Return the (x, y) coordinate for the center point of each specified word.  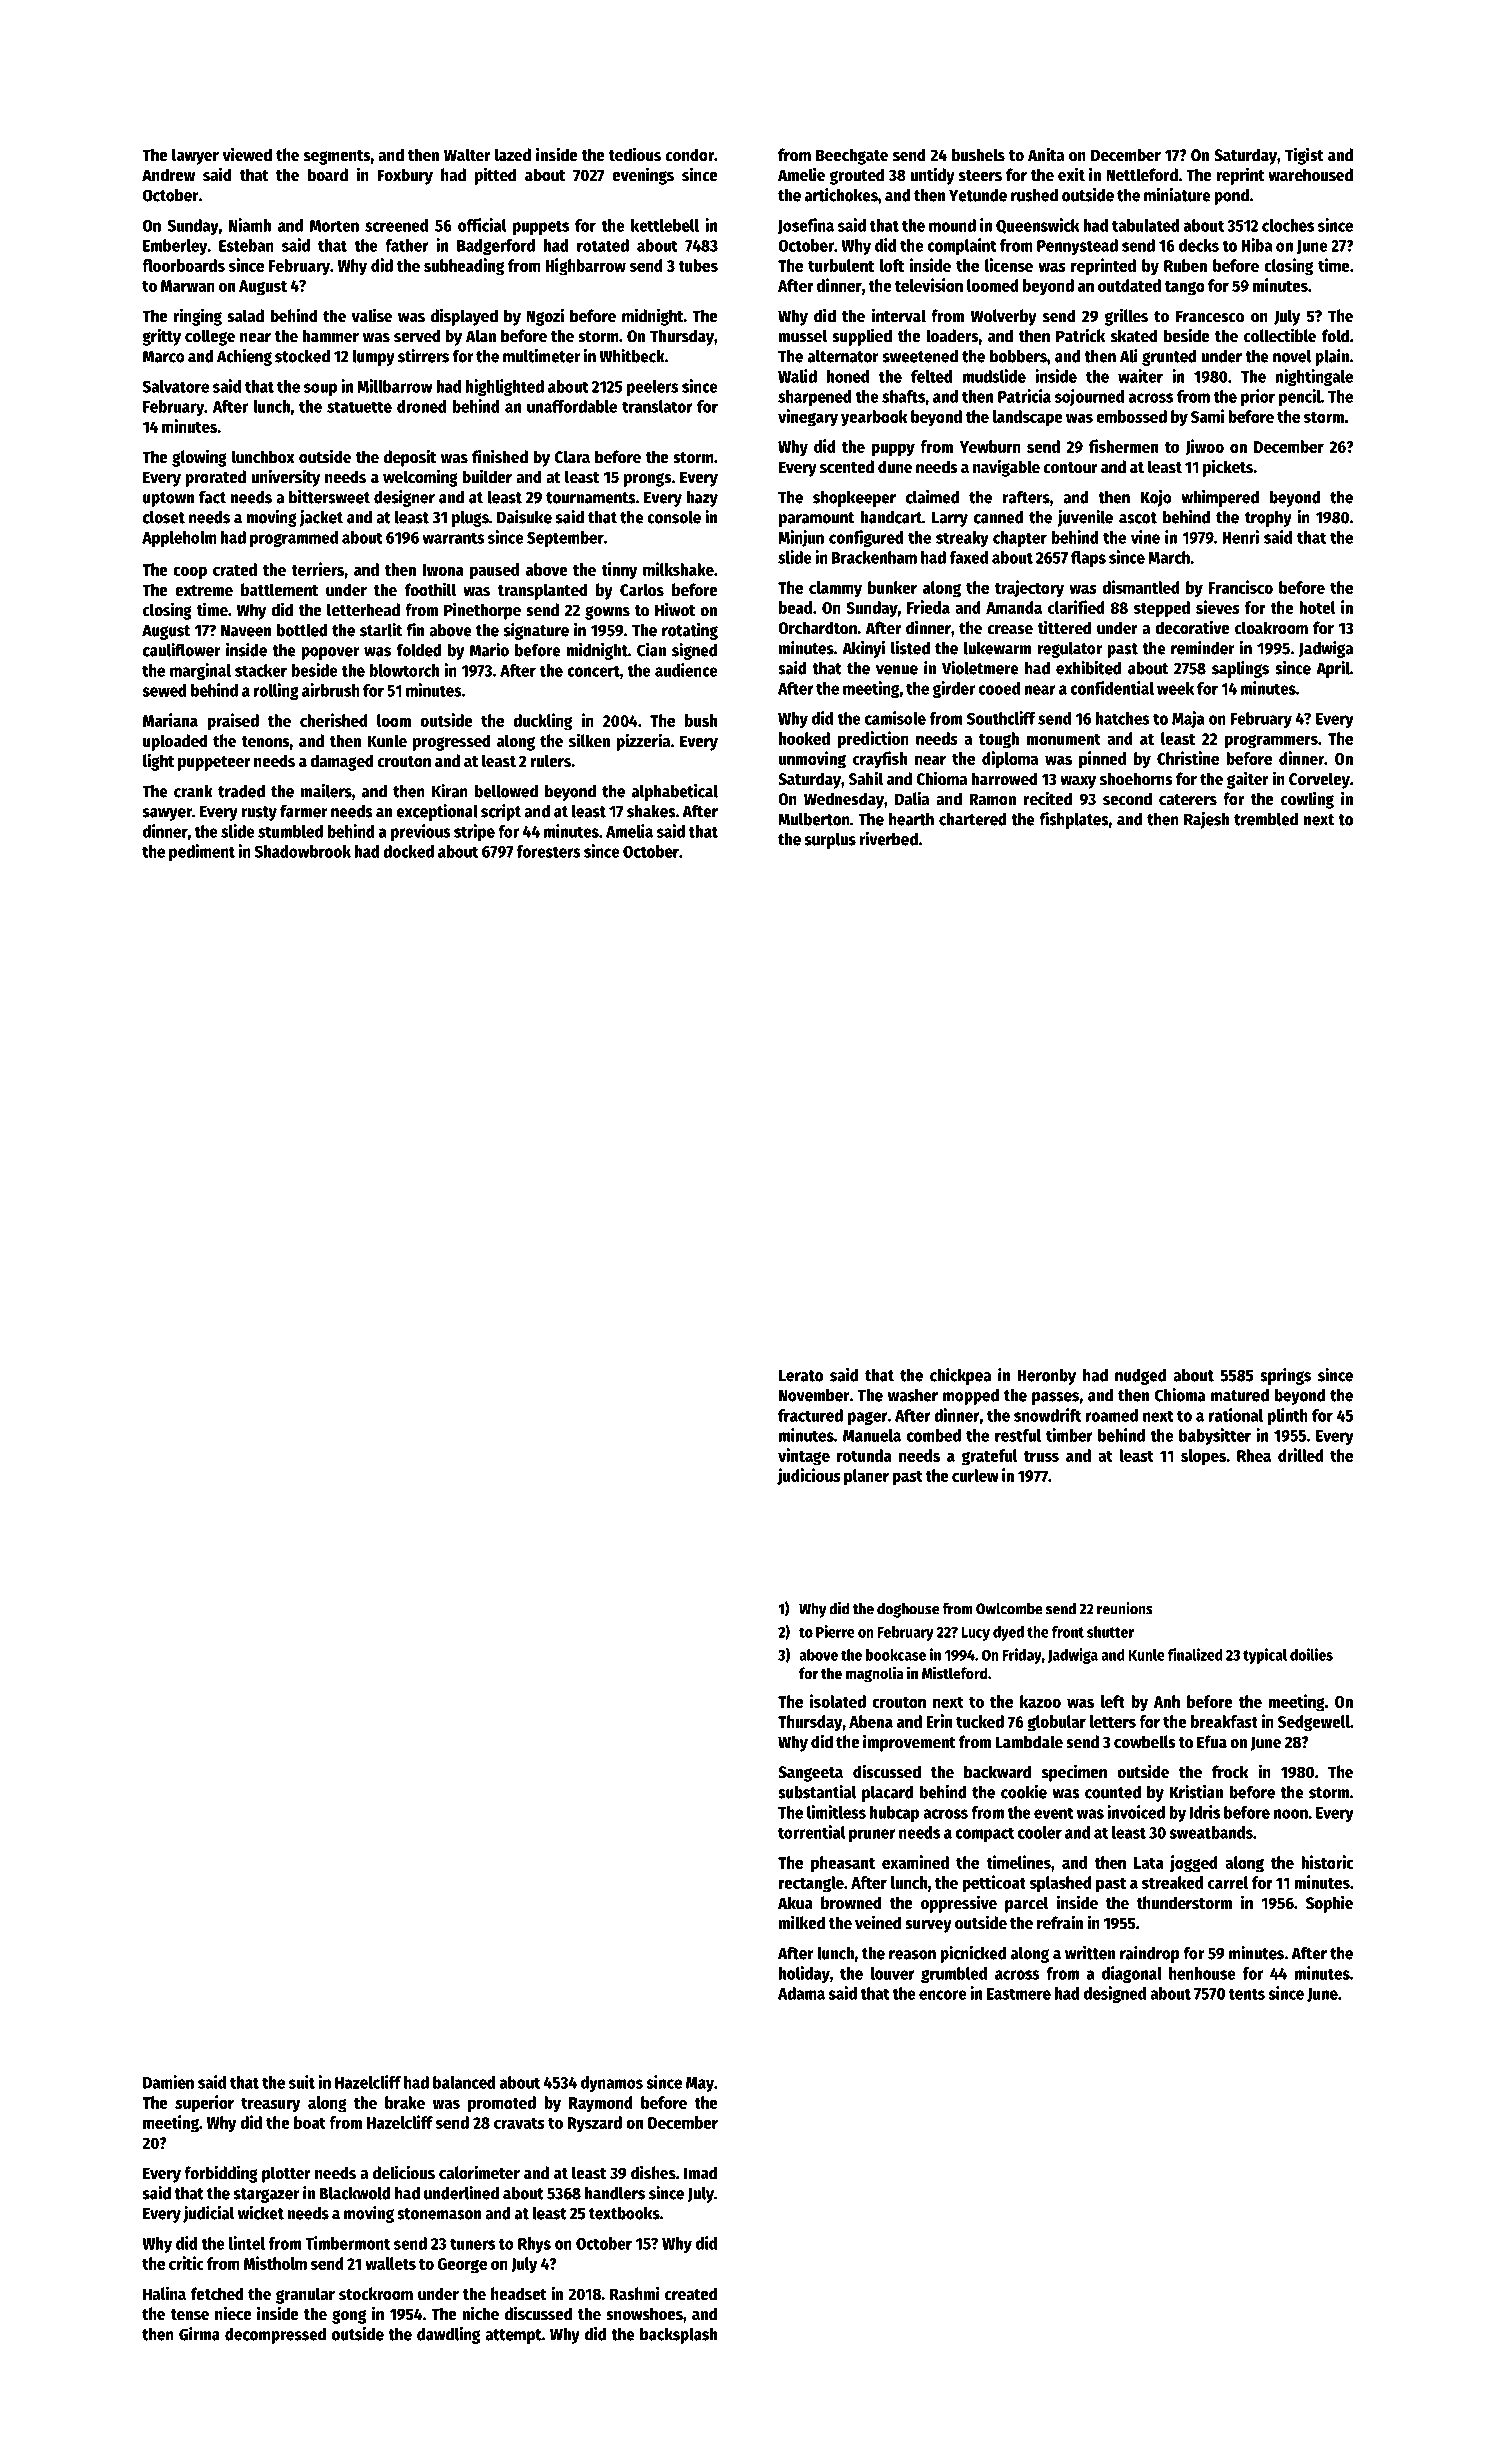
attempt (513, 2336)
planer (866, 1477)
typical (1265, 1656)
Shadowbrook (303, 851)
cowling (1307, 800)
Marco (164, 357)
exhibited (1088, 668)
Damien (168, 2082)
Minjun (801, 538)
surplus (830, 840)
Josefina (806, 226)
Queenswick (1037, 226)
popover (330, 653)
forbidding (221, 2174)
